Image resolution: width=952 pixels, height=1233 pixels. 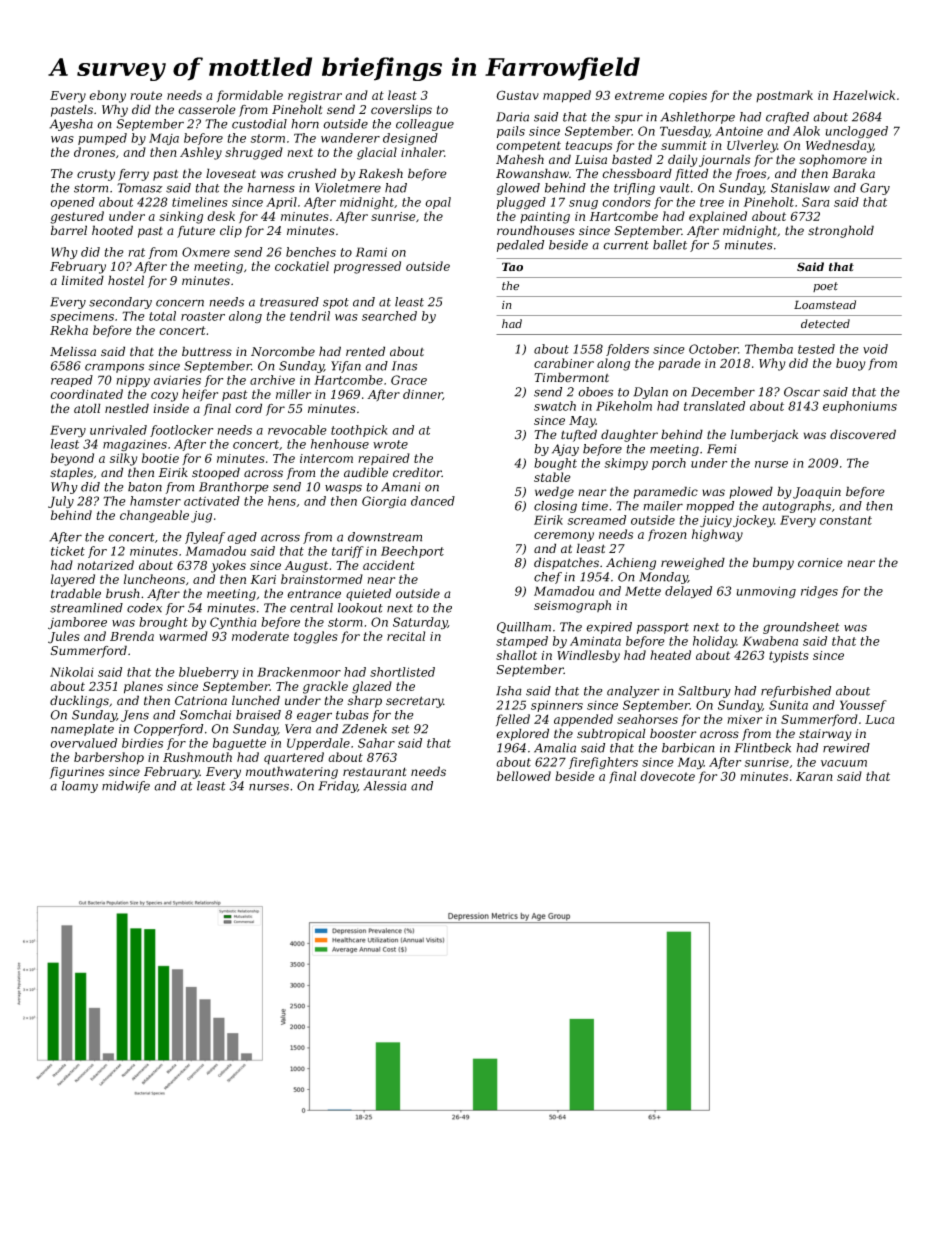 I want to click on carabiner, so click(x=564, y=363).
